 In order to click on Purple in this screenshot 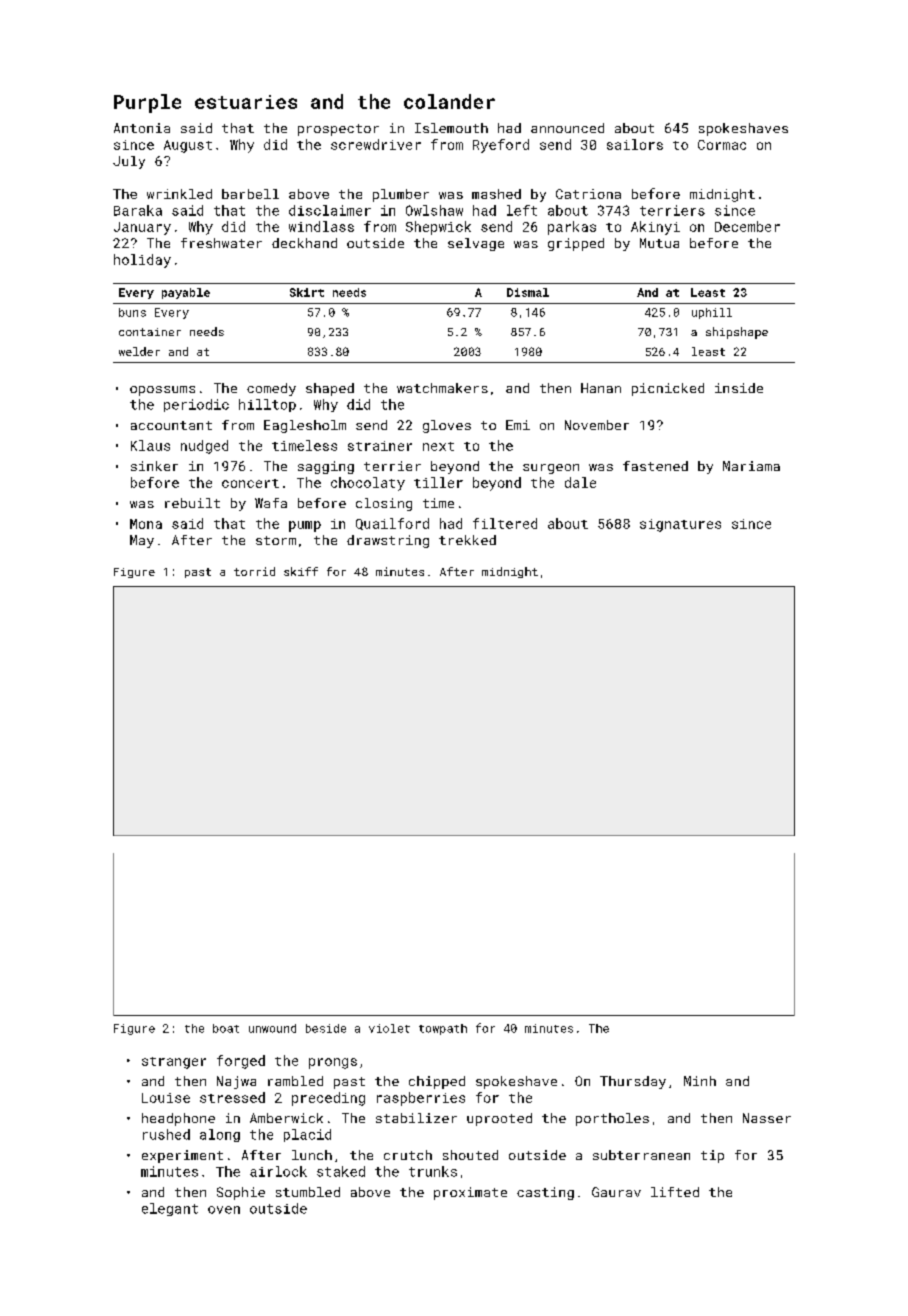, I will do `click(147, 103)`.
